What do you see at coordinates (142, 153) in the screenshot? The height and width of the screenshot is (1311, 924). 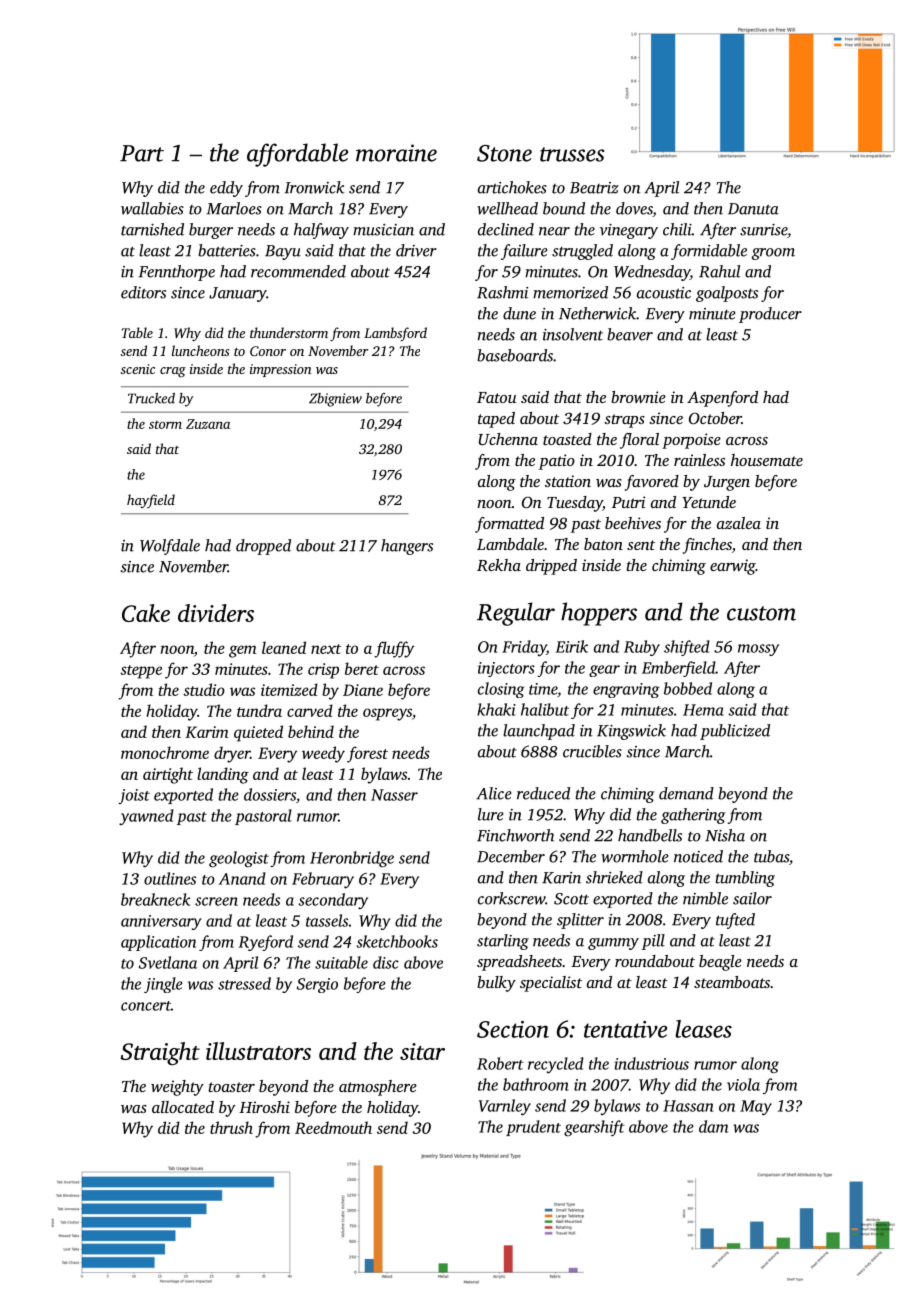 I see `Part` at bounding box center [142, 153].
